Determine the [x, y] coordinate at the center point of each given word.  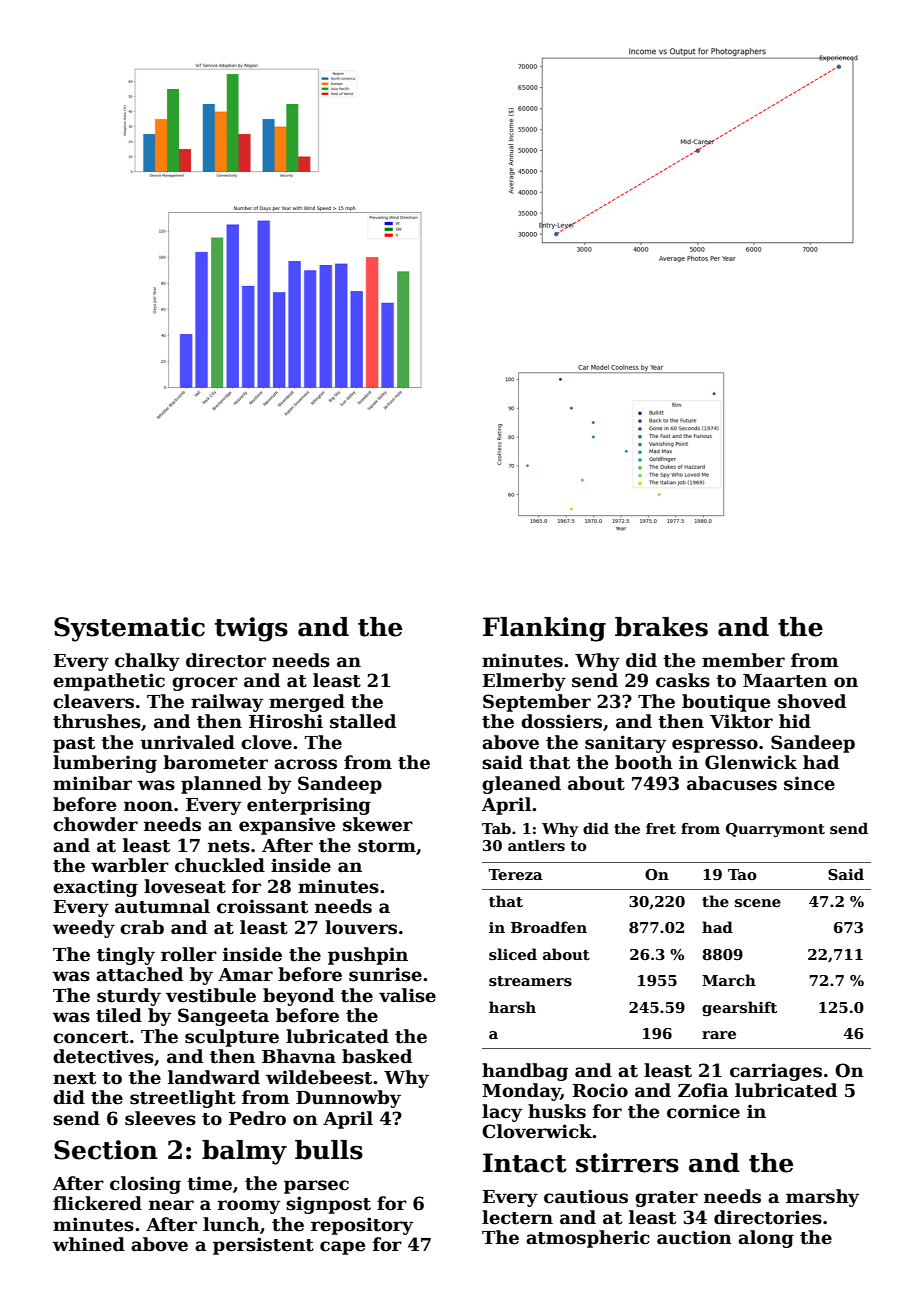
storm [387, 846]
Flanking [544, 629]
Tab [496, 828]
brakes [661, 627]
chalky [147, 662]
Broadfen [549, 927]
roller [189, 954]
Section [106, 1150]
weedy [84, 929]
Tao [742, 874]
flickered [97, 1203]
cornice [703, 1111]
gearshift [739, 1008]
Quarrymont [775, 830]
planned [221, 785]
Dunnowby [348, 1099]
